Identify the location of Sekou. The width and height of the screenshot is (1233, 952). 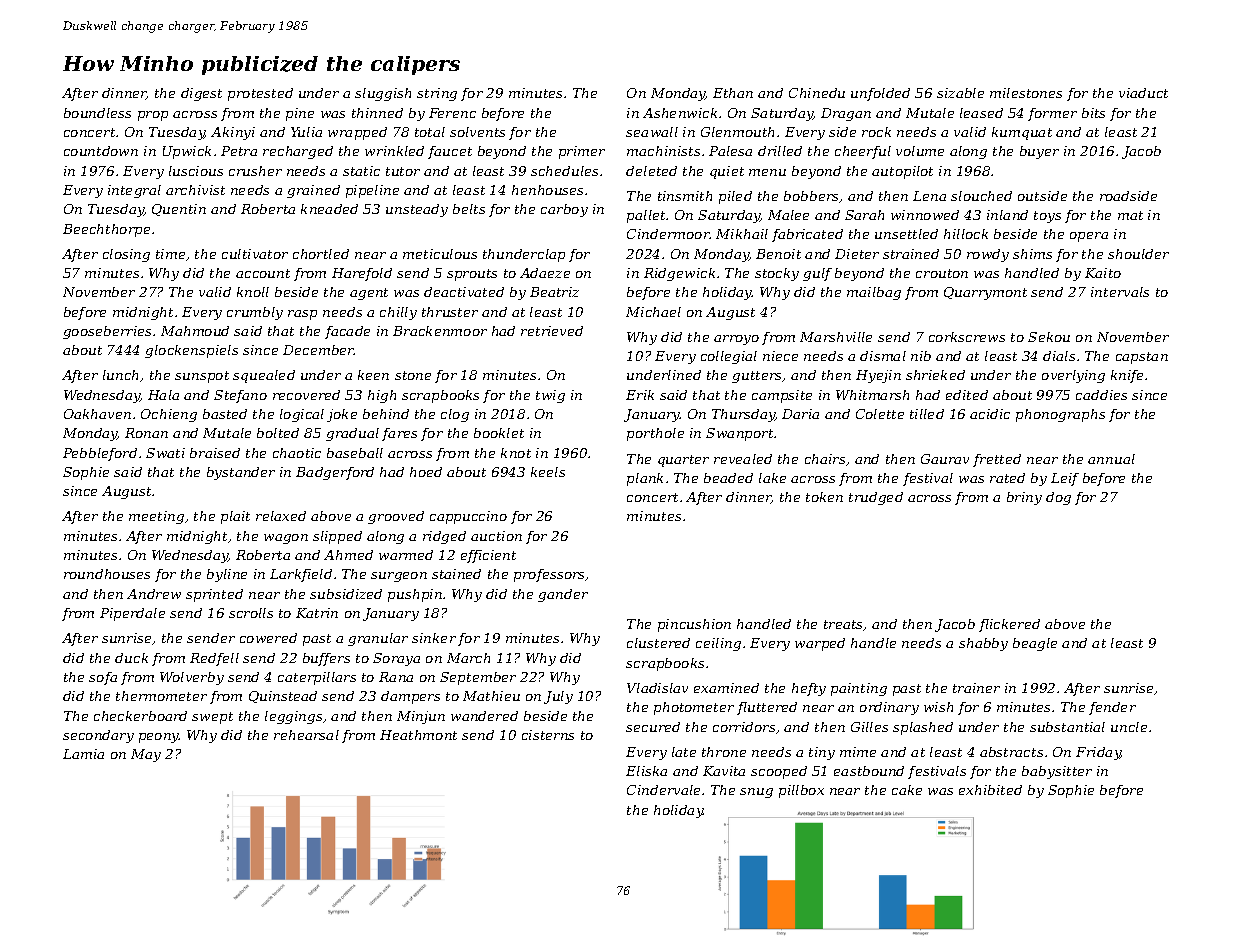
(1049, 337).
